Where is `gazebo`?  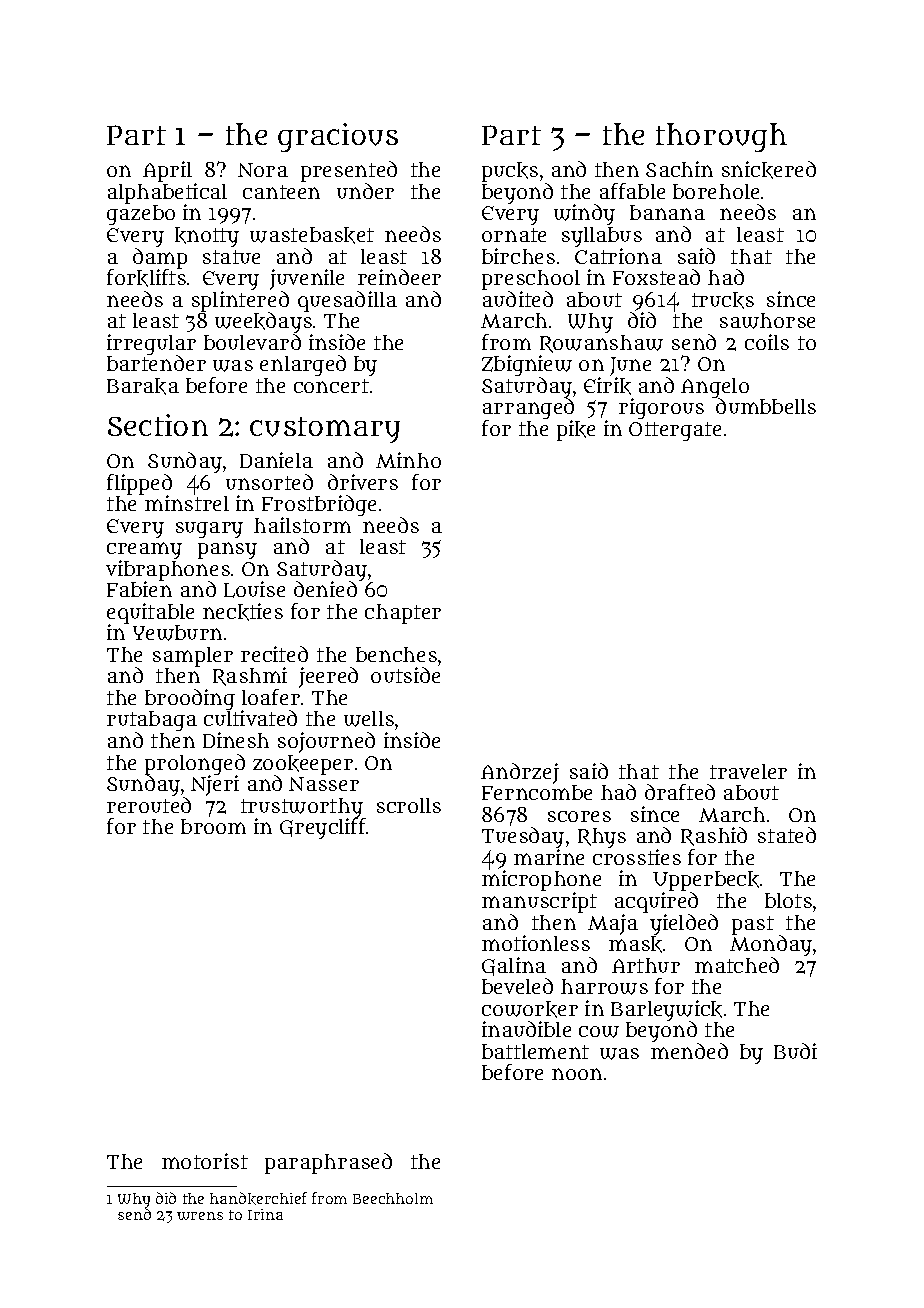 gazebo is located at coordinates (141, 215).
